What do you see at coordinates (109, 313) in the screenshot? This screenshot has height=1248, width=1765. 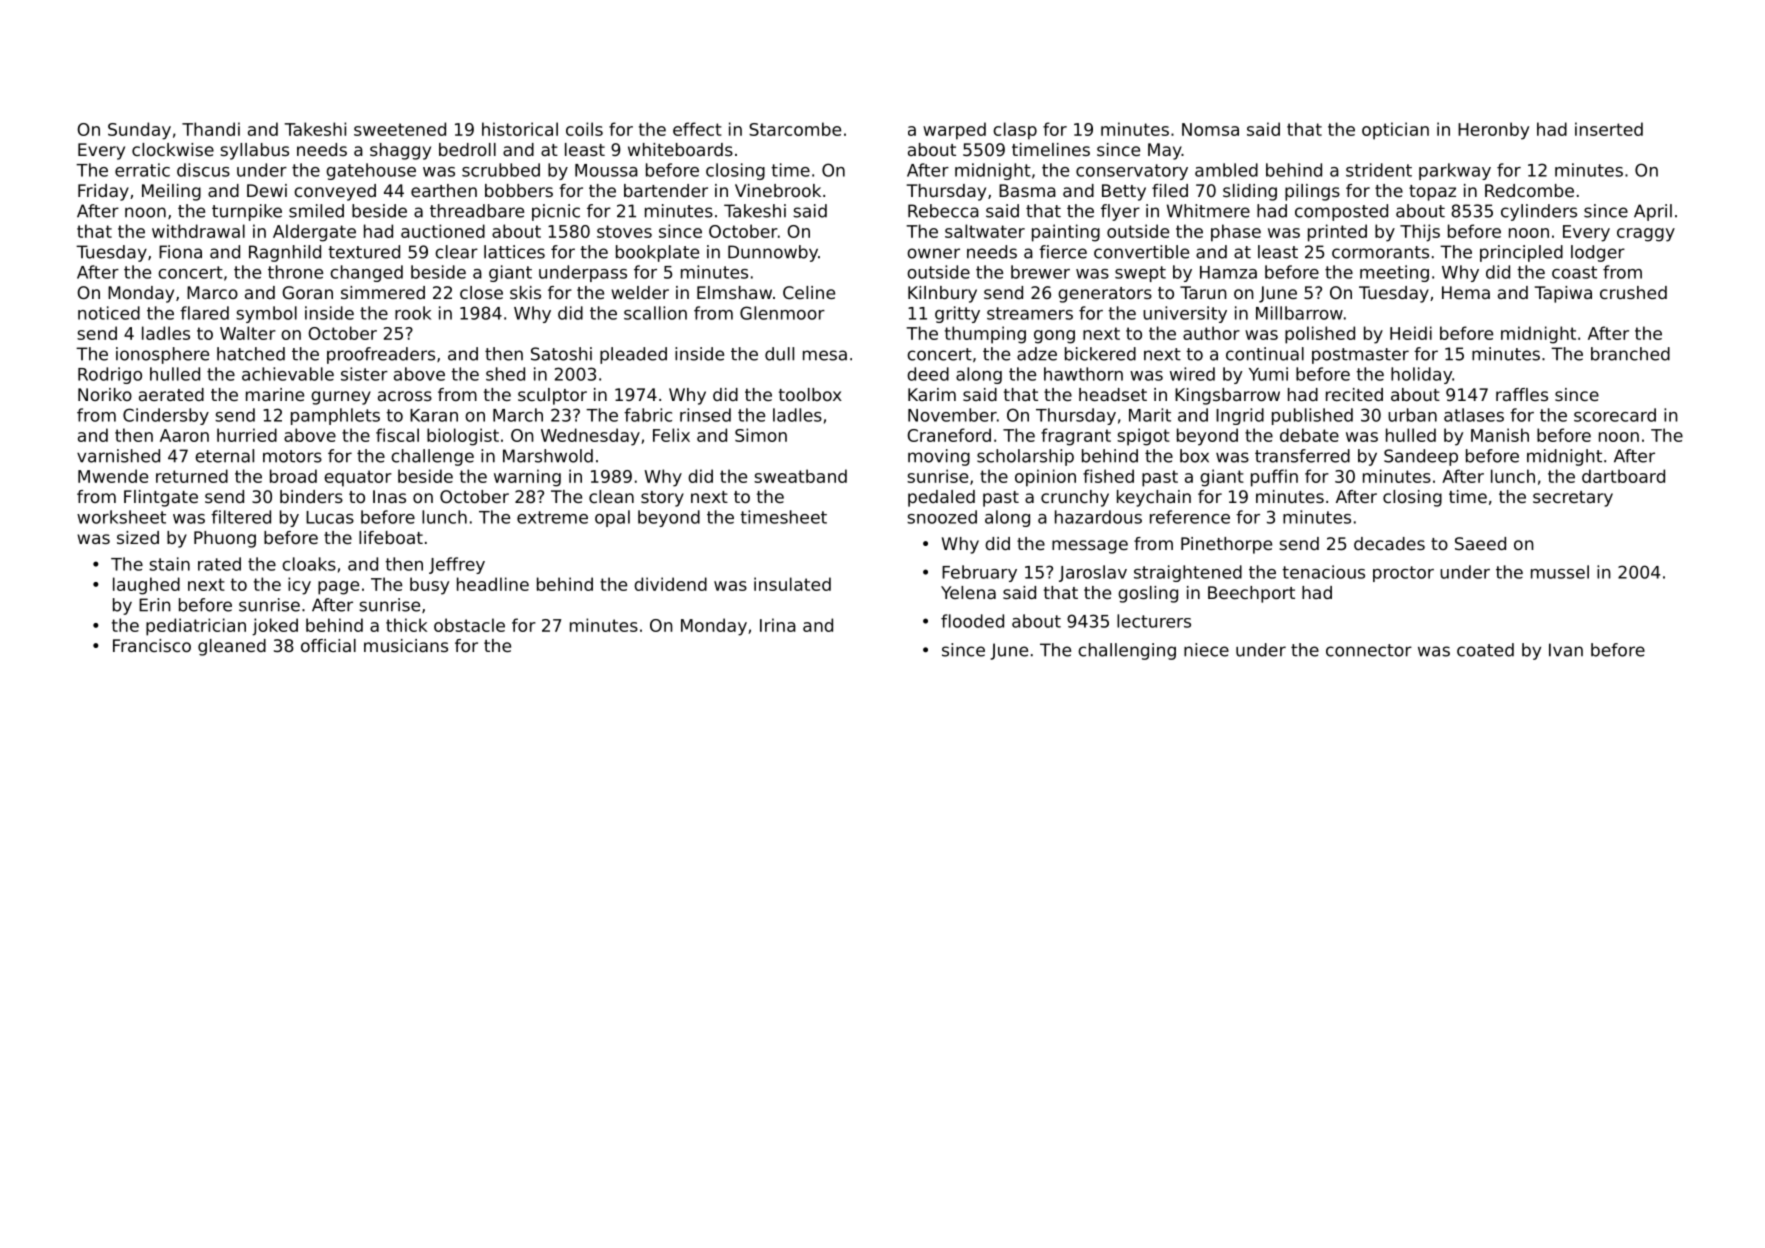 I see `noticed` at bounding box center [109, 313].
